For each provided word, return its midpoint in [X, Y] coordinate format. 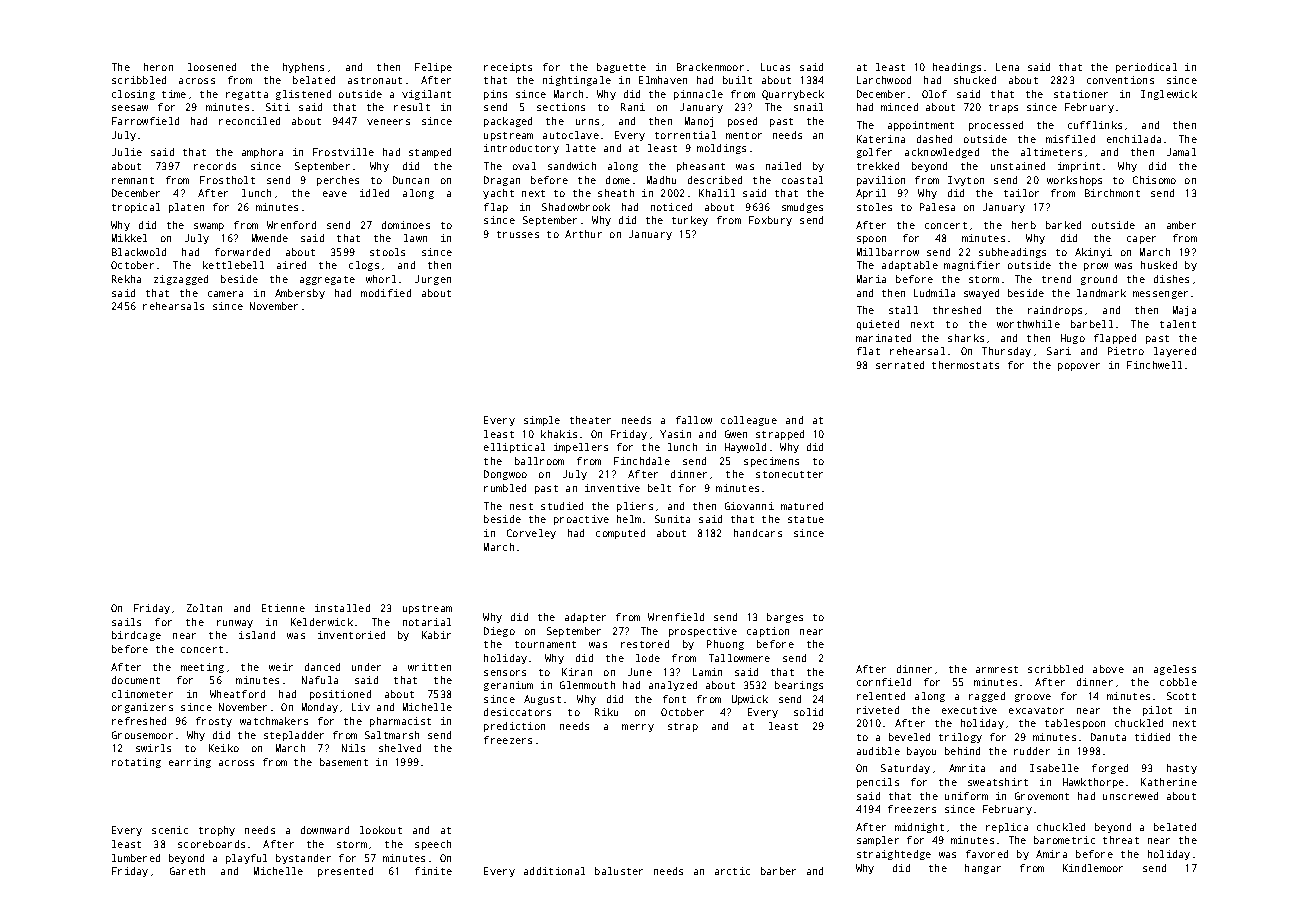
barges [785, 618]
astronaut [375, 80]
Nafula [320, 680]
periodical [1146, 68]
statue [806, 519]
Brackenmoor [710, 67]
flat [868, 351]
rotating [136, 763]
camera [225, 294]
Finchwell [1154, 365]
